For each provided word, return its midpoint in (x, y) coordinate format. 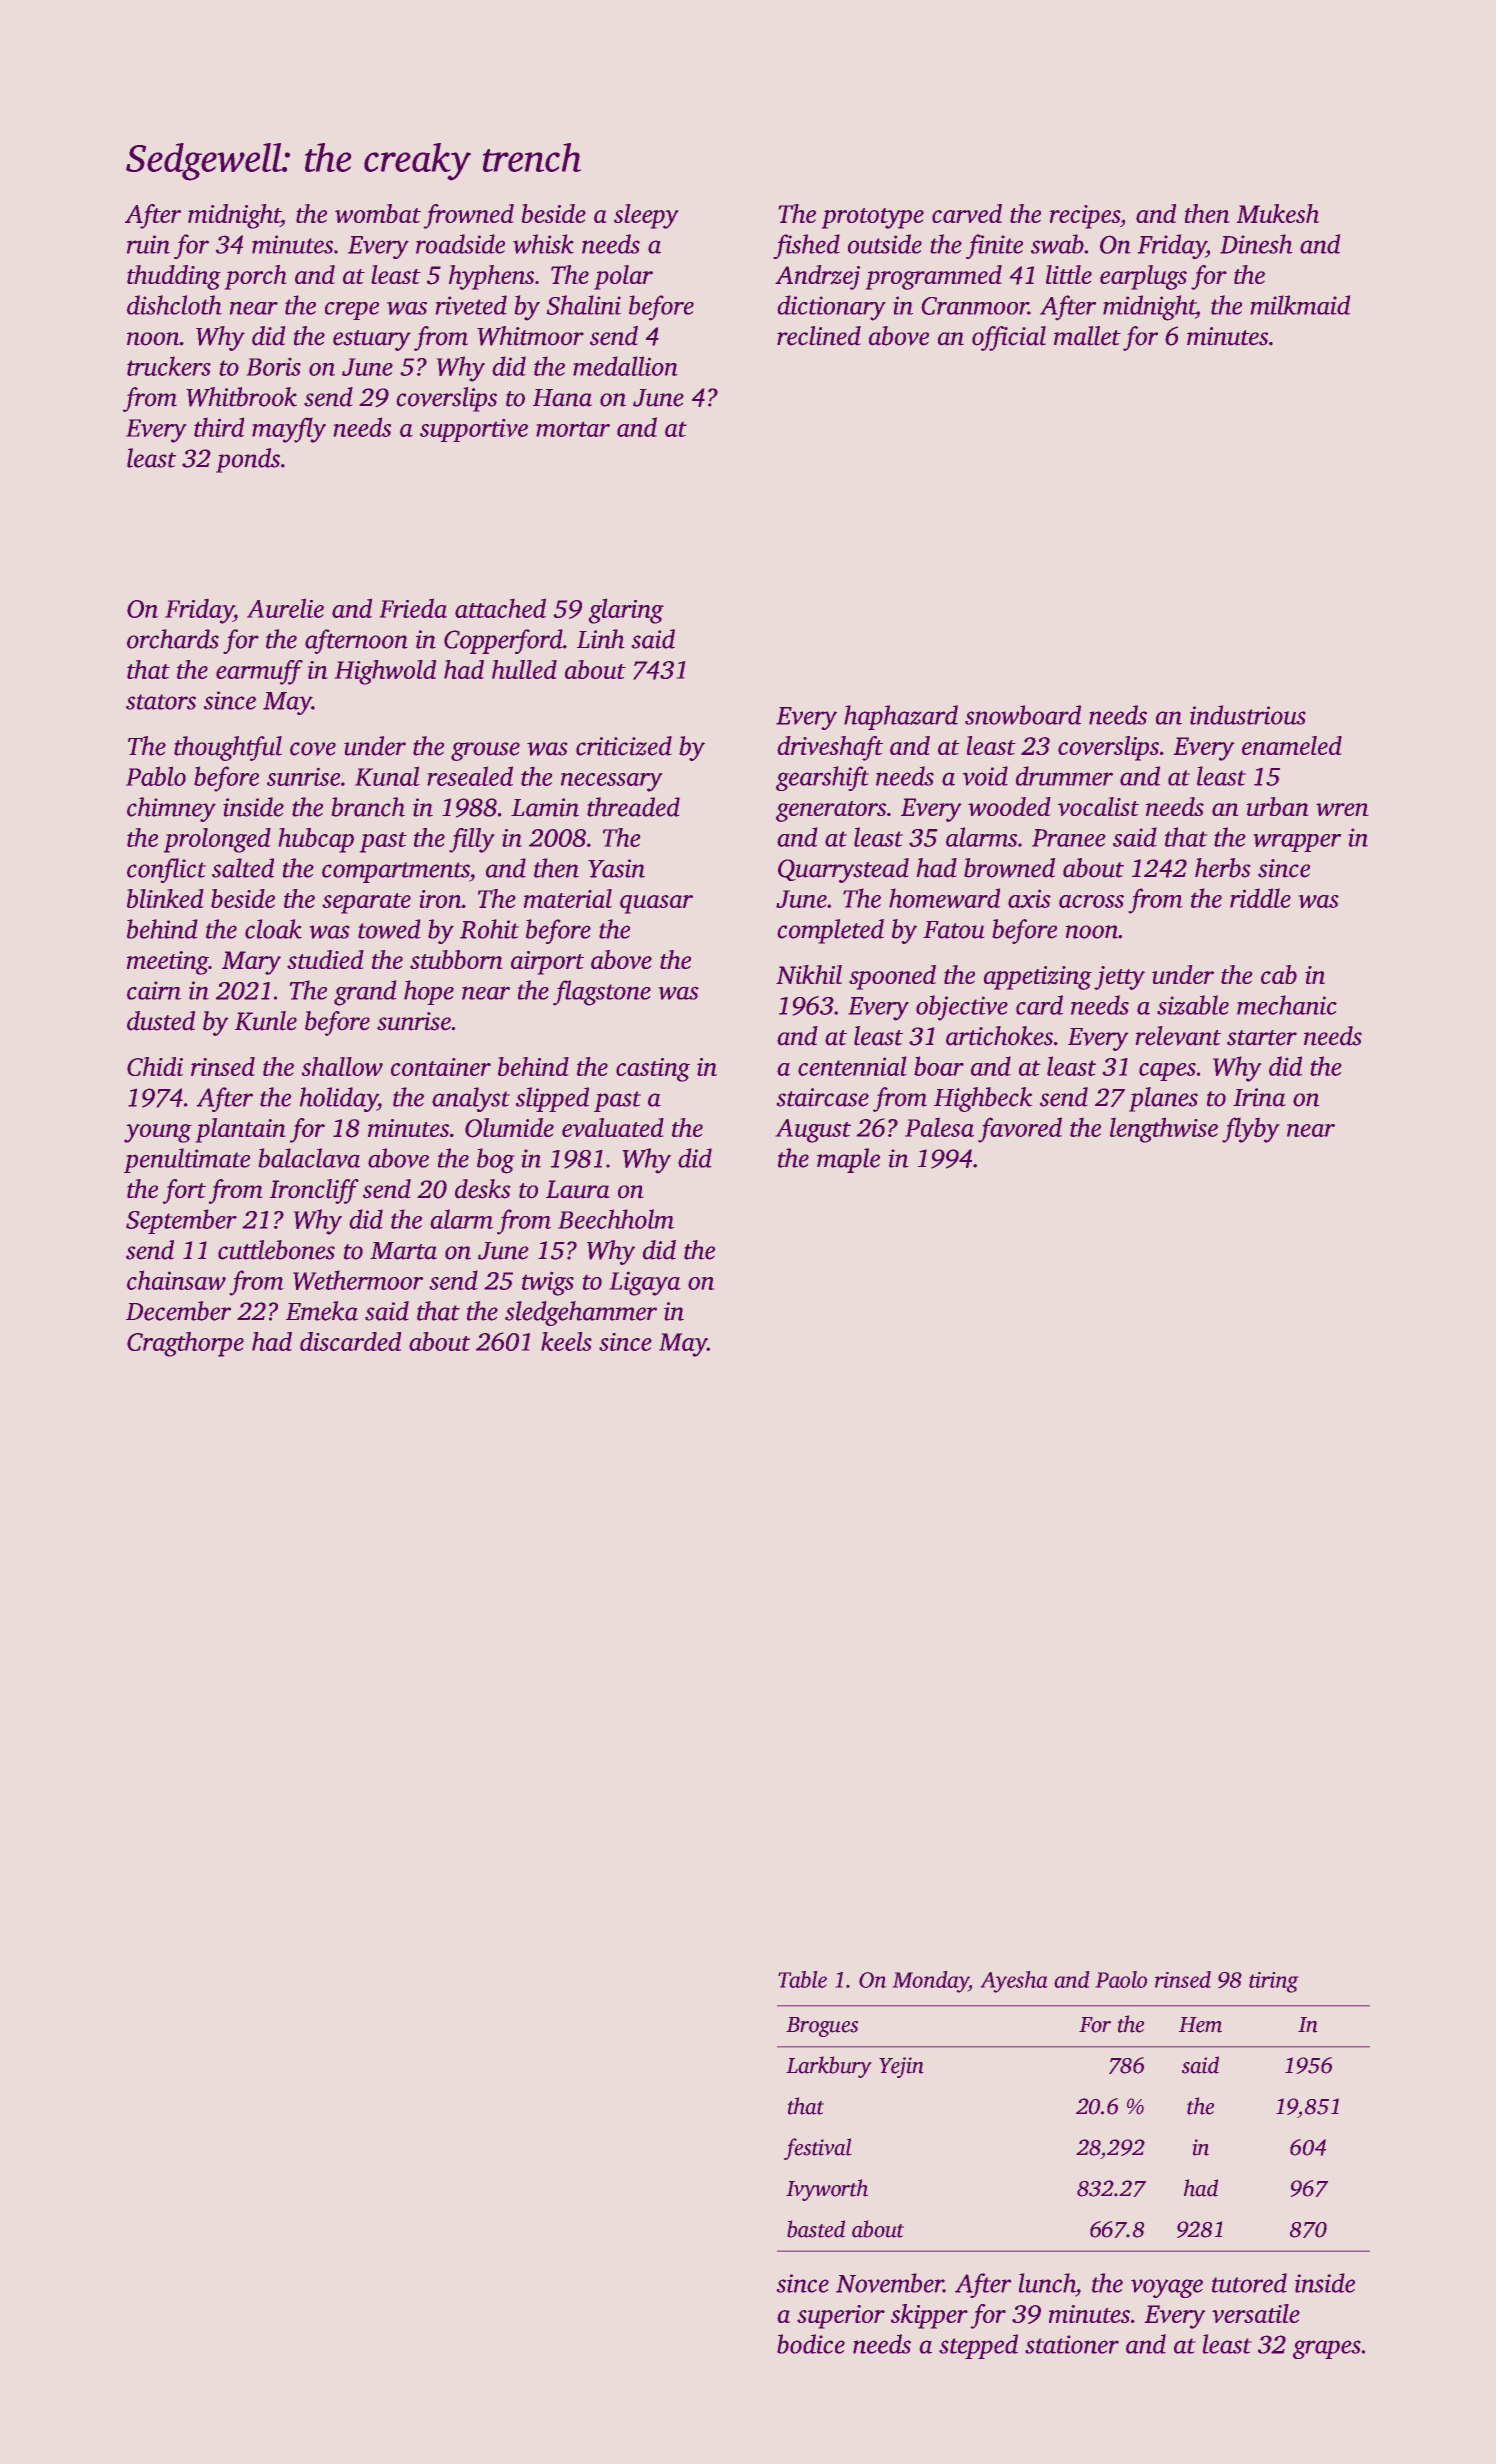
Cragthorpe (185, 1344)
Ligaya (645, 1283)
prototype (872, 218)
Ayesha (1014, 1982)
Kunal (387, 776)
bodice (811, 2344)
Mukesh (1277, 213)
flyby (1251, 1130)
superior (841, 2317)
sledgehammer (581, 1313)
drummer (1064, 776)
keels (566, 1341)
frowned (468, 216)
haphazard (901, 717)
